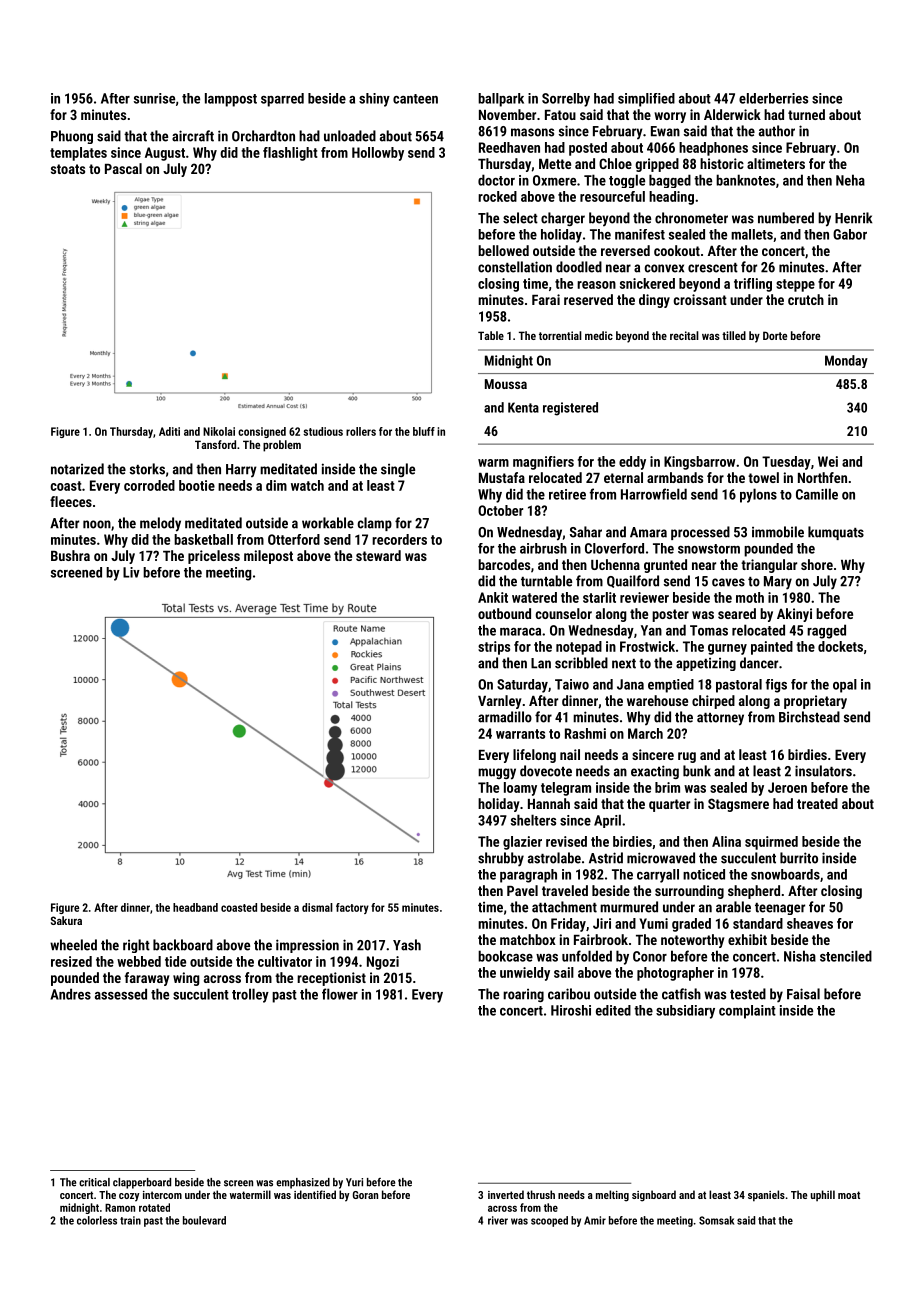 This screenshot has width=924, height=1308. What do you see at coordinates (498, 1220) in the screenshot?
I see `river` at bounding box center [498, 1220].
